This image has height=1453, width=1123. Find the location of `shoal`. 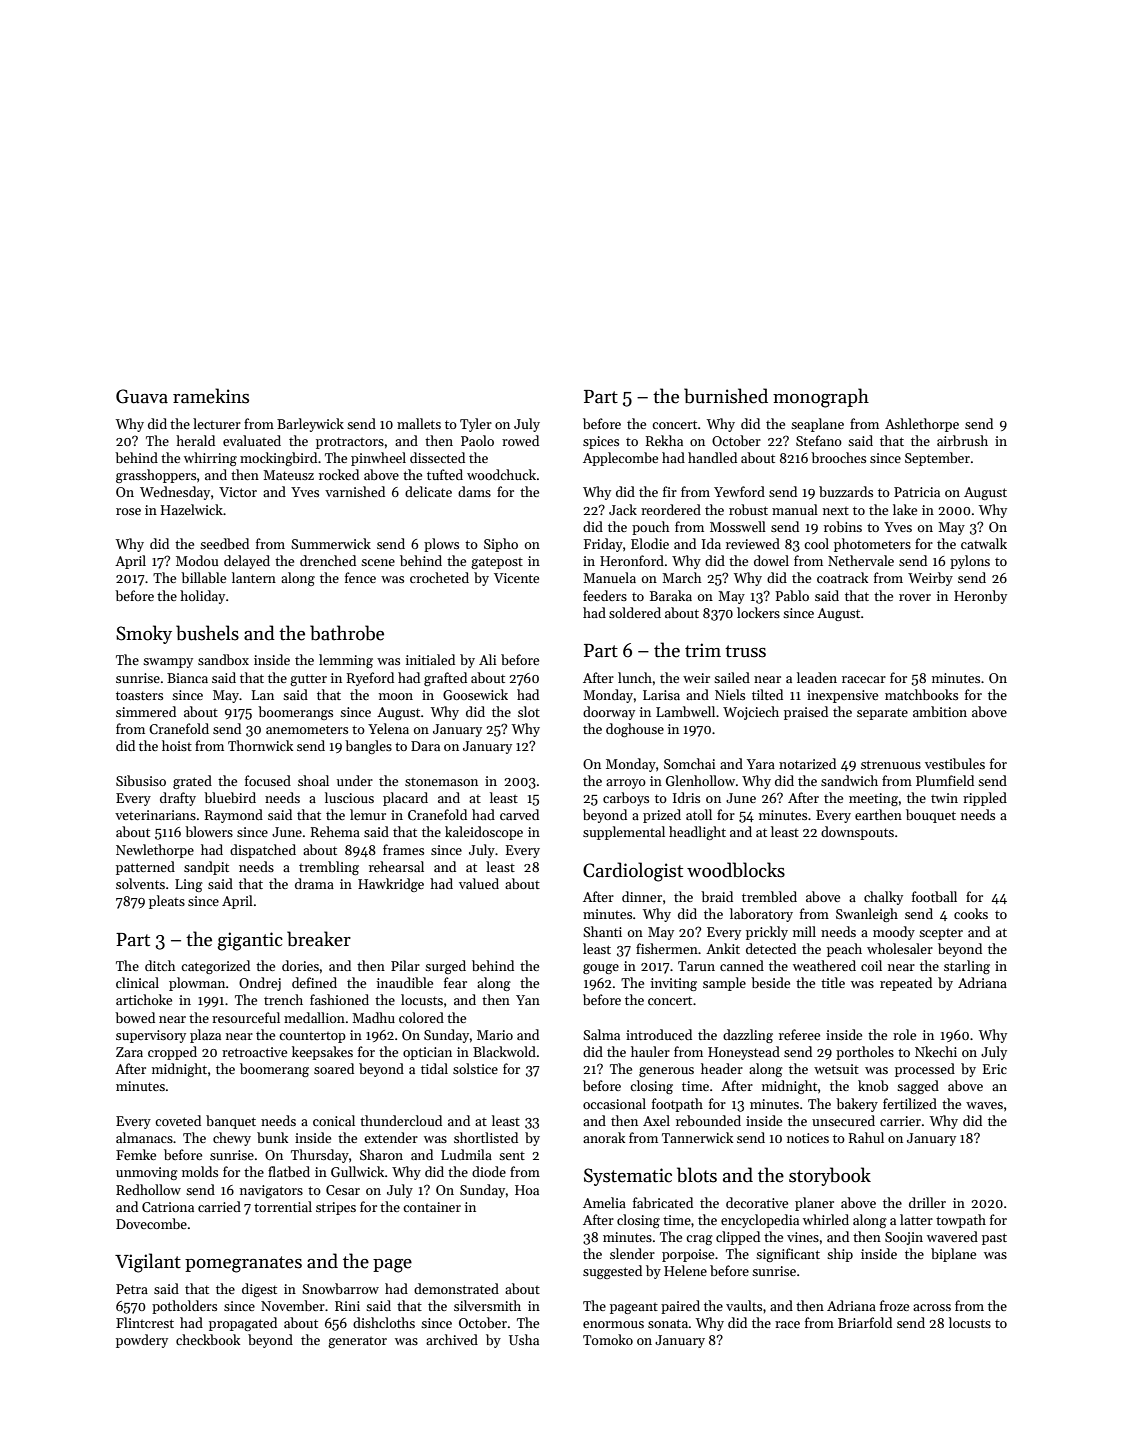

shoal is located at coordinates (313, 780).
